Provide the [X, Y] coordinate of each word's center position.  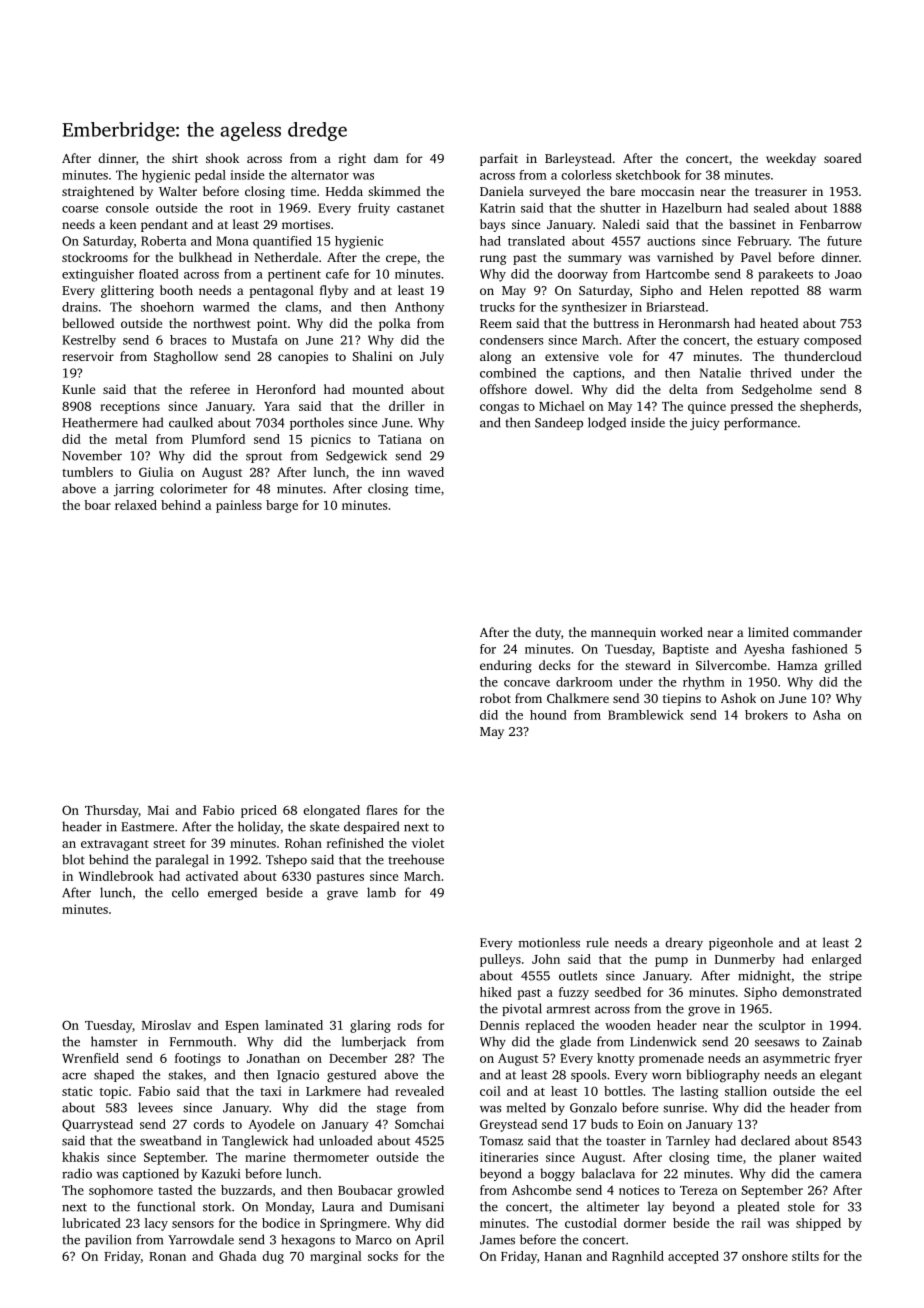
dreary [684, 943]
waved [425, 472]
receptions [130, 407]
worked [681, 632]
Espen [242, 1027]
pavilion [108, 1240]
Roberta [163, 241]
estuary [778, 342]
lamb [381, 892]
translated [536, 241]
